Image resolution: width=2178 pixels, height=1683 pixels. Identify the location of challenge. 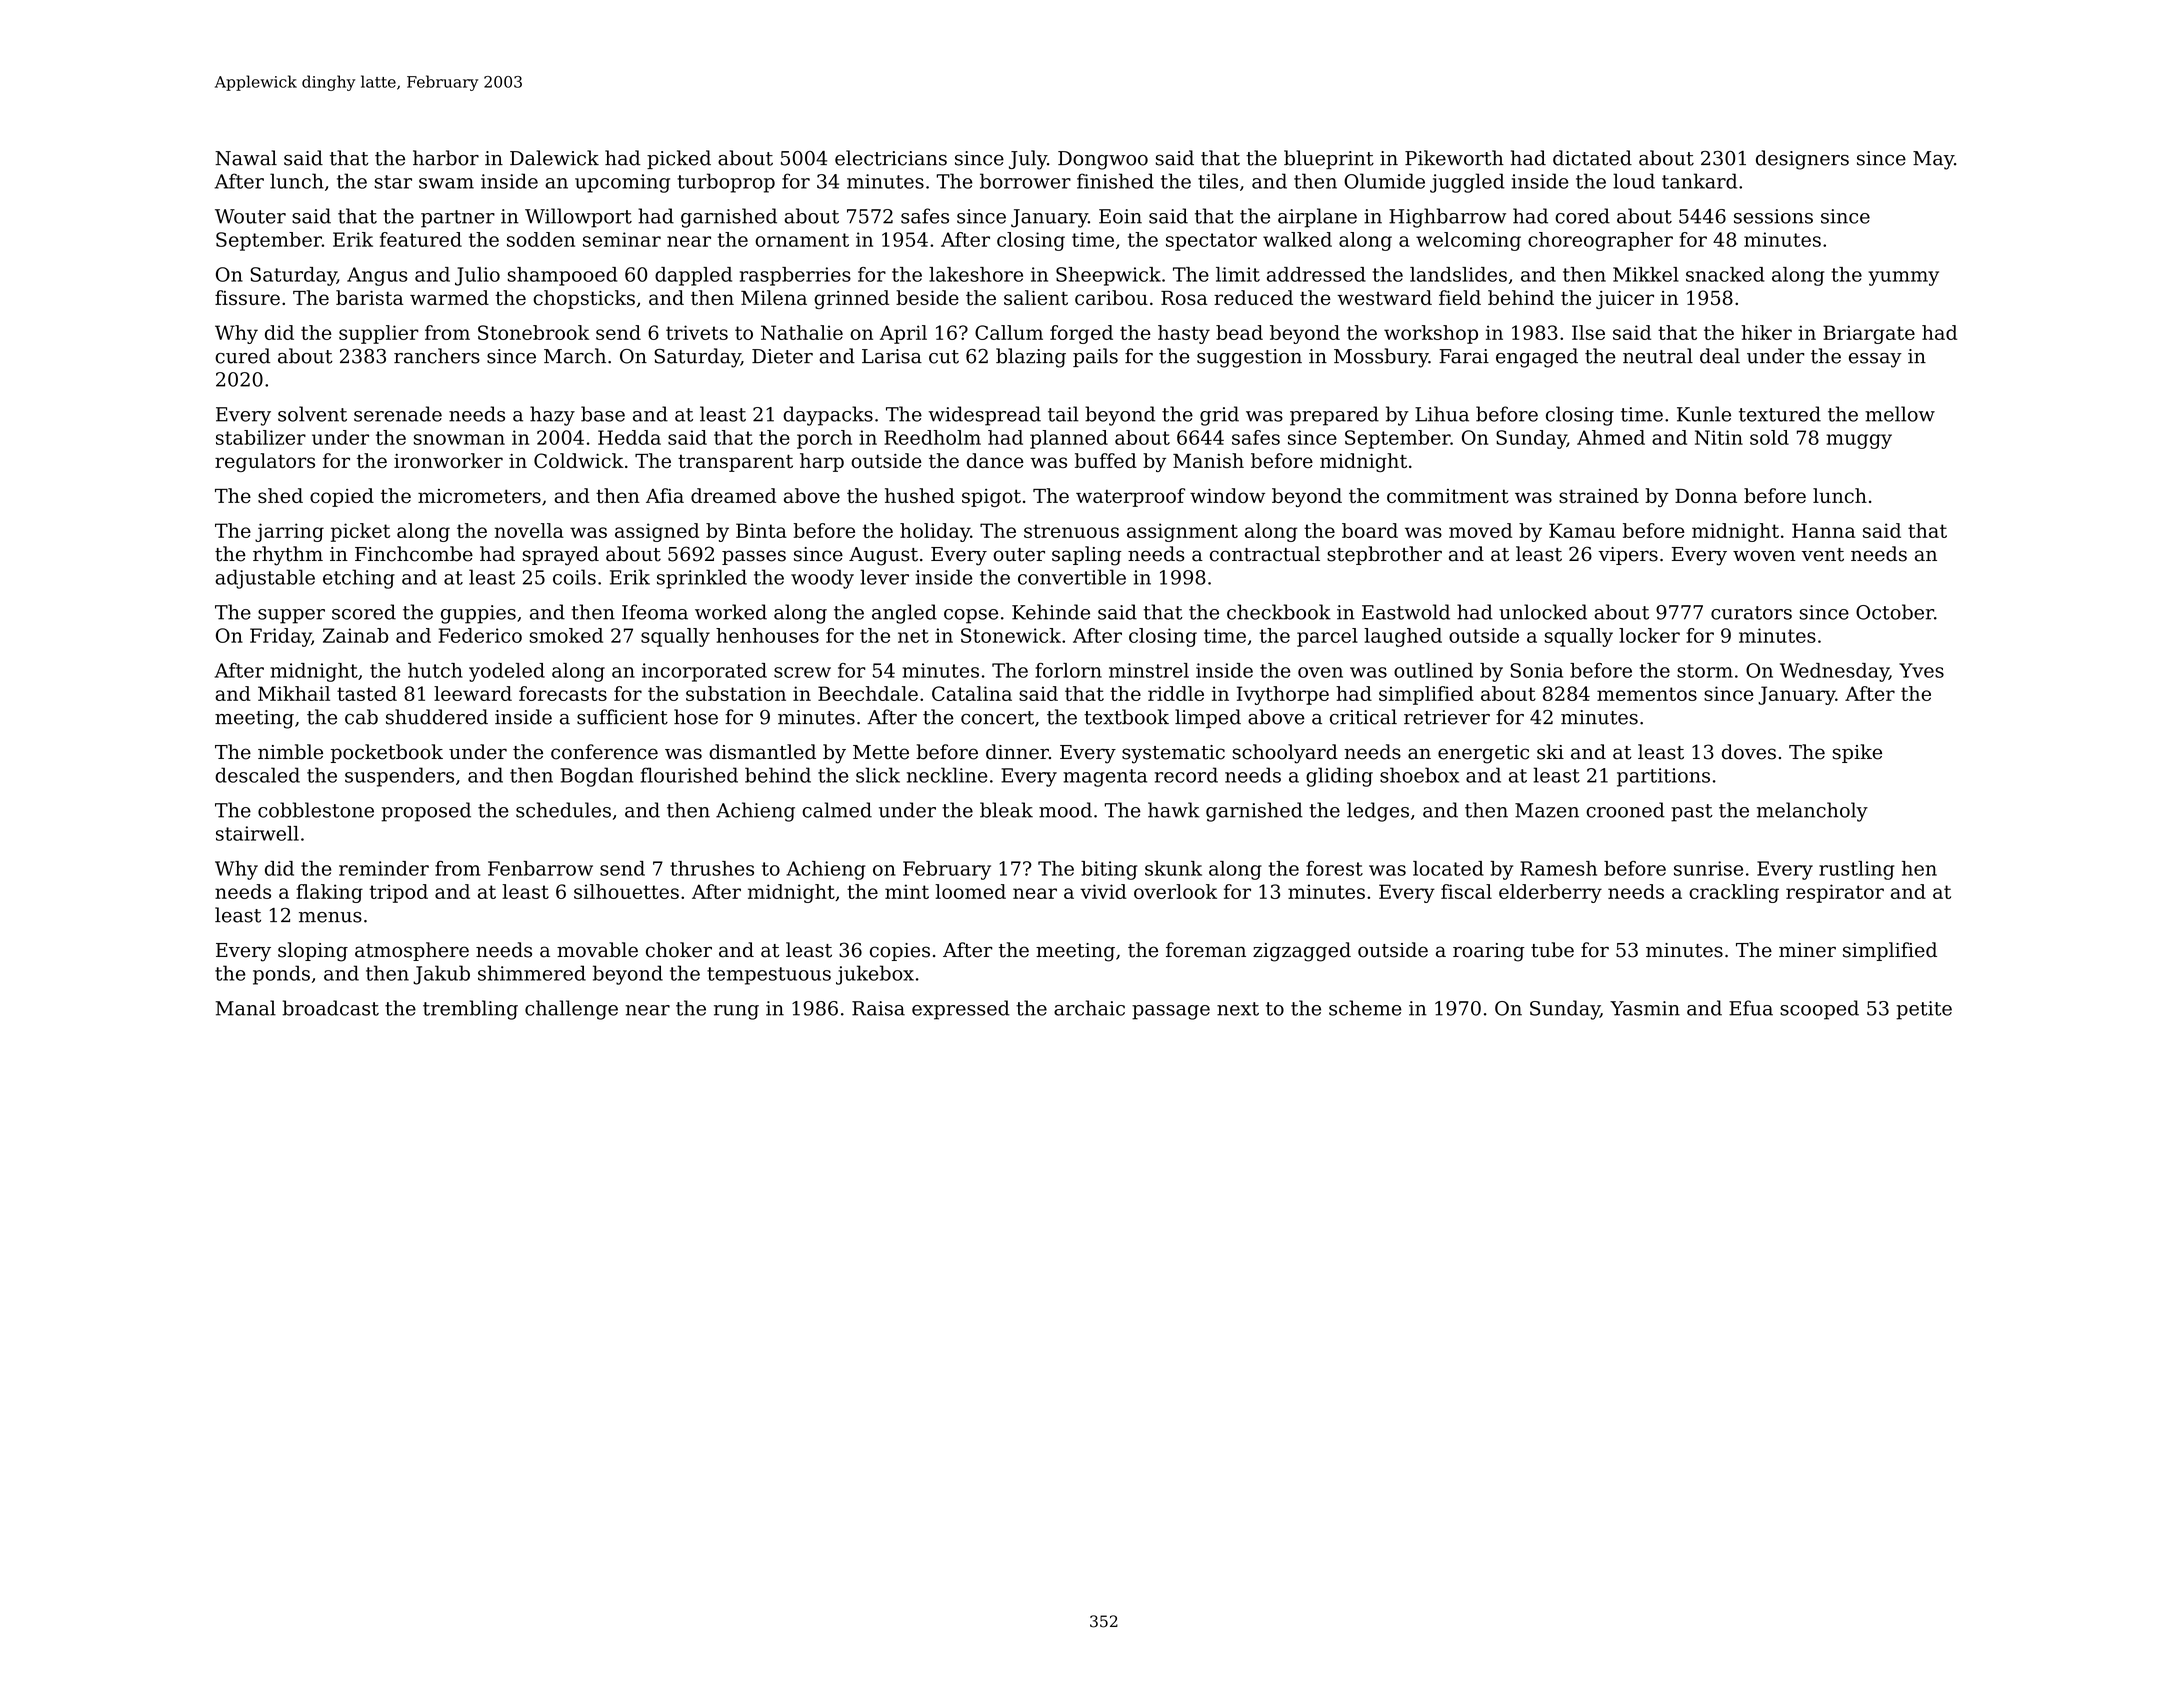
(571, 1010).
